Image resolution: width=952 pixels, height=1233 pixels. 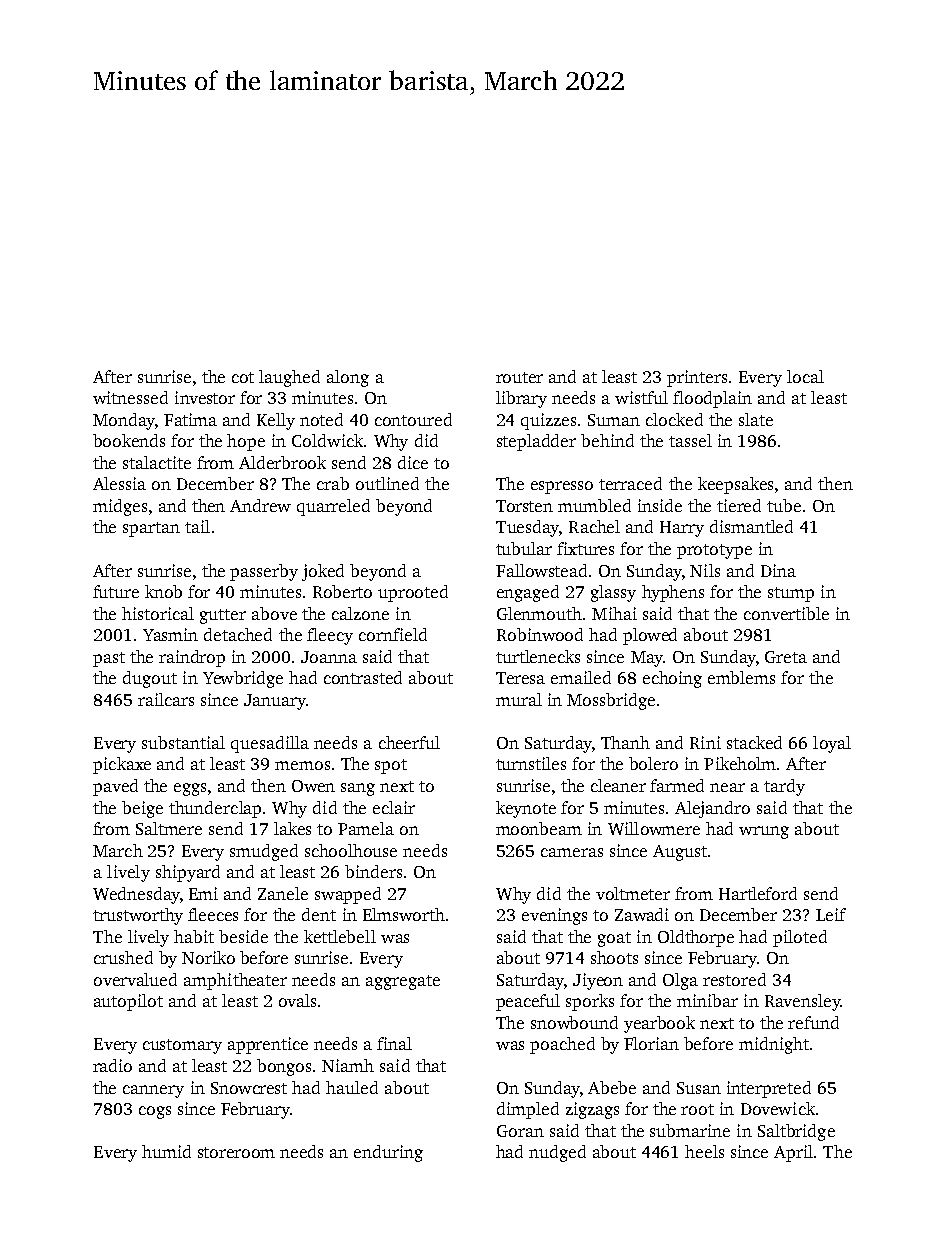 I want to click on Owen, so click(x=313, y=786).
